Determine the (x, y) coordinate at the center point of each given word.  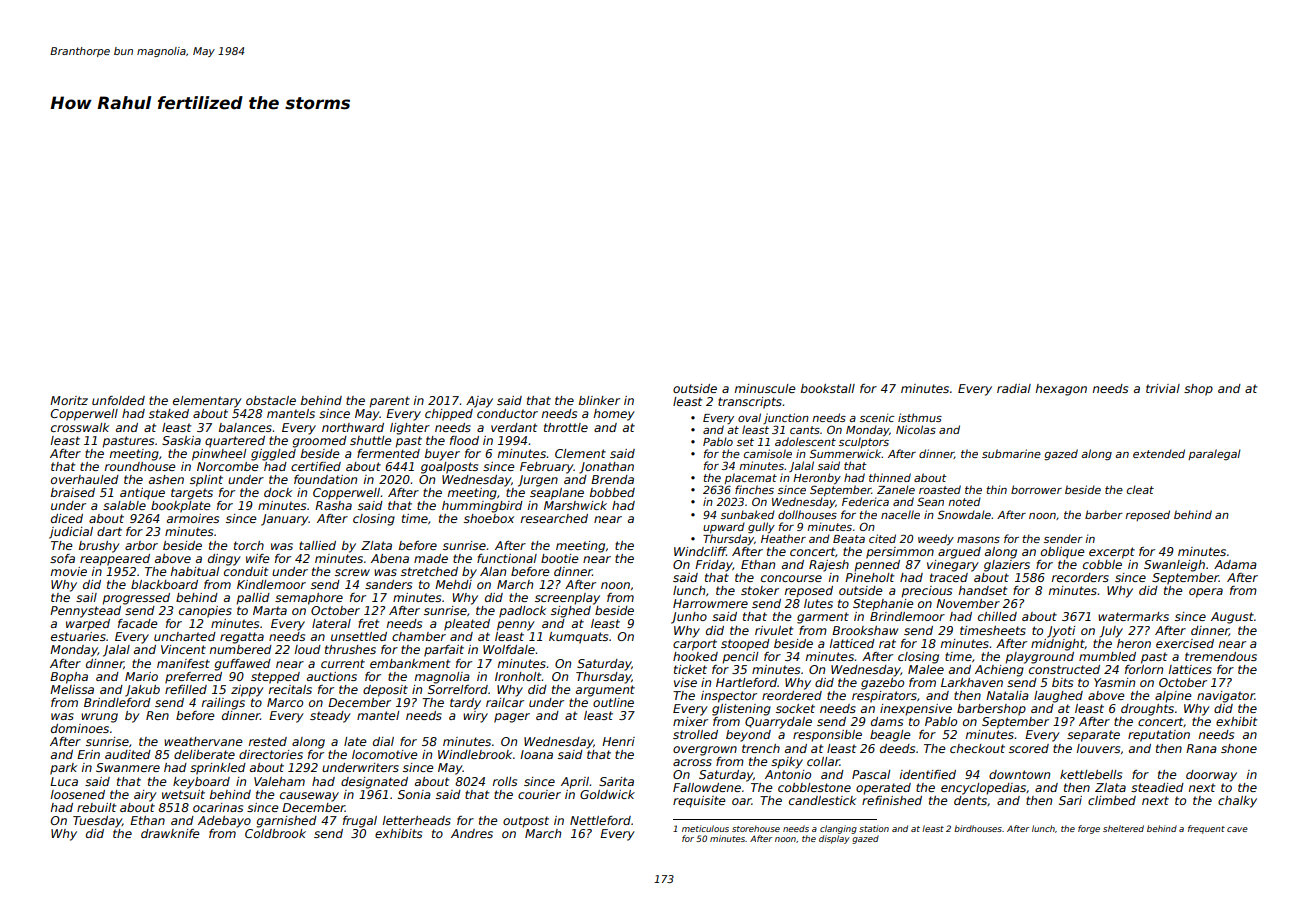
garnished (286, 822)
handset (983, 590)
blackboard (164, 584)
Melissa (72, 689)
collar (823, 761)
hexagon (1061, 390)
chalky (1237, 802)
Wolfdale (509, 649)
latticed (852, 643)
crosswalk (80, 427)
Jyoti (1061, 632)
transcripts (750, 403)
